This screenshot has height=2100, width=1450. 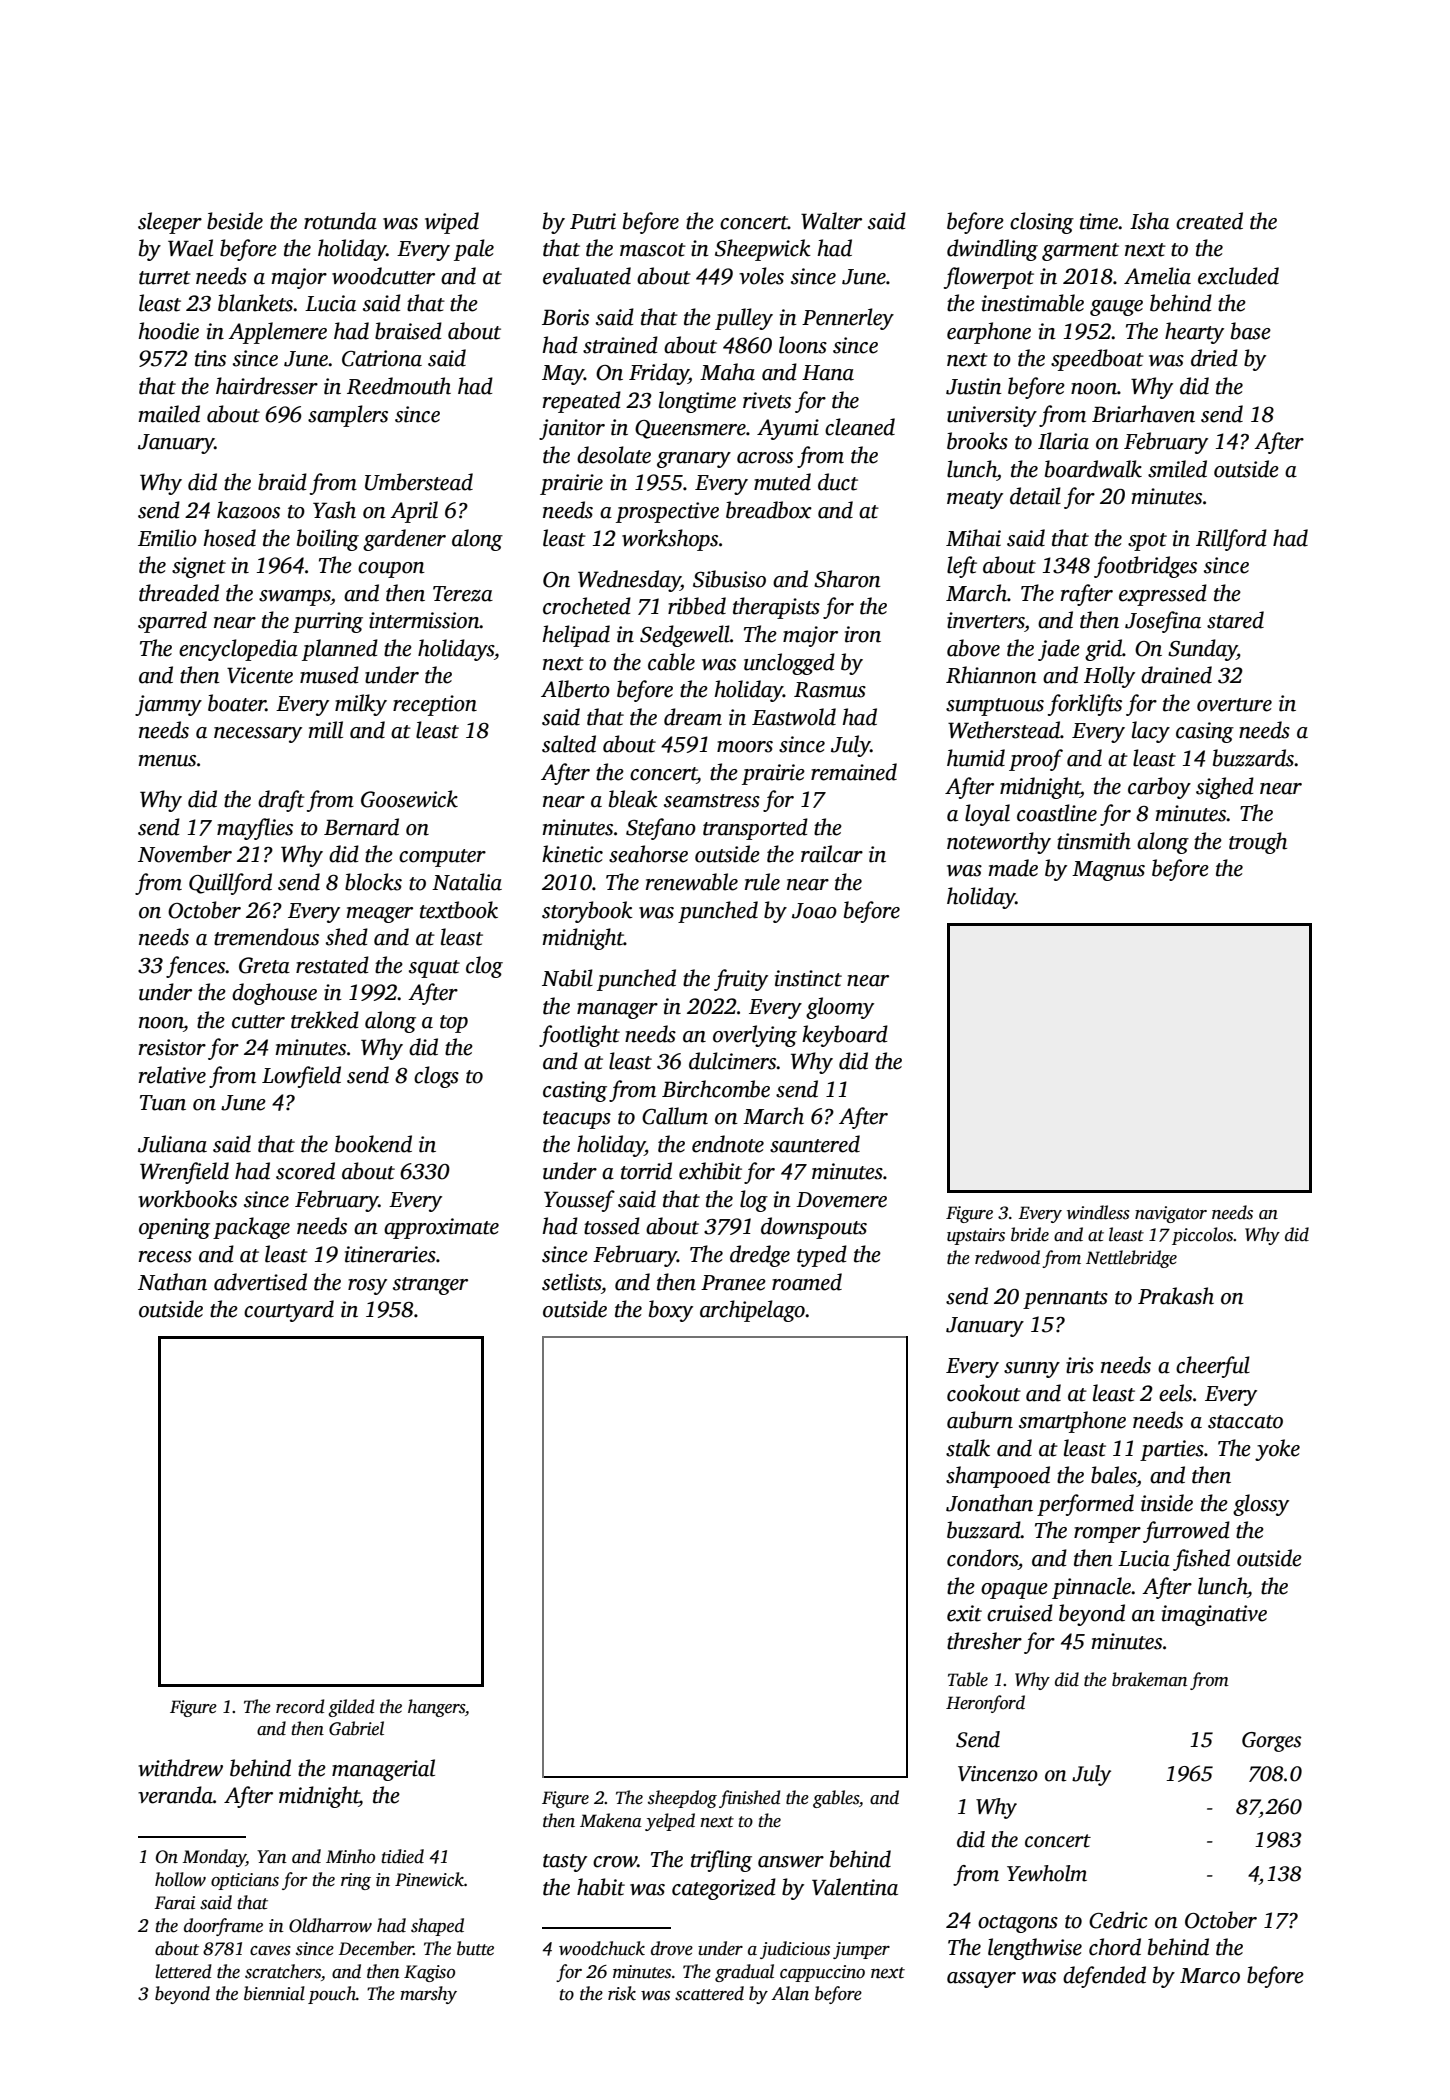 What do you see at coordinates (235, 221) in the screenshot?
I see `beside` at bounding box center [235, 221].
